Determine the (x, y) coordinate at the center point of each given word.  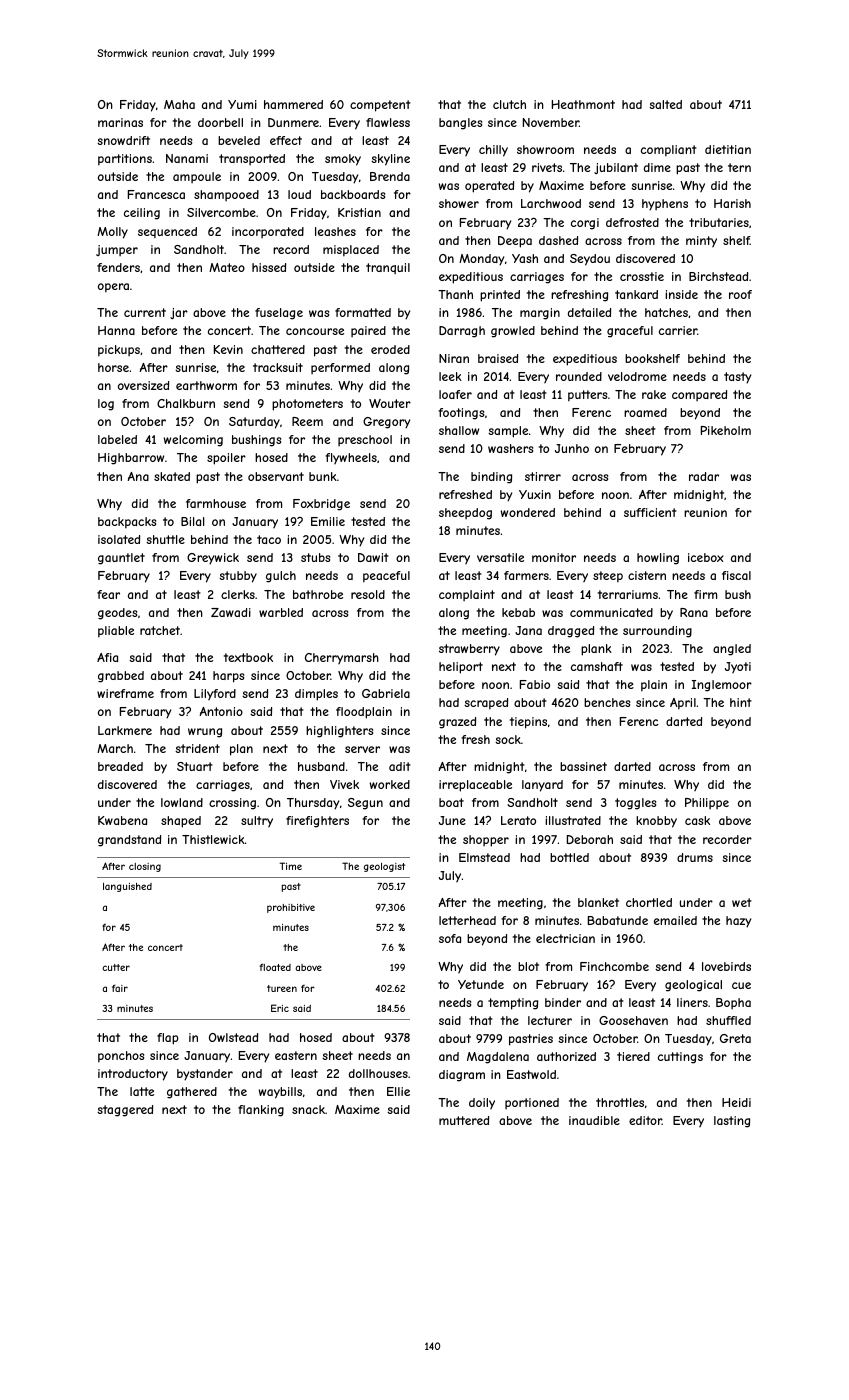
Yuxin (535, 494)
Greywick (213, 559)
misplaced (351, 251)
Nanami (187, 158)
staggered (125, 1111)
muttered (464, 1120)
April (683, 704)
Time (291, 866)
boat (451, 802)
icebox (706, 557)
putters (587, 396)
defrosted (632, 222)
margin (540, 314)
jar (179, 313)
